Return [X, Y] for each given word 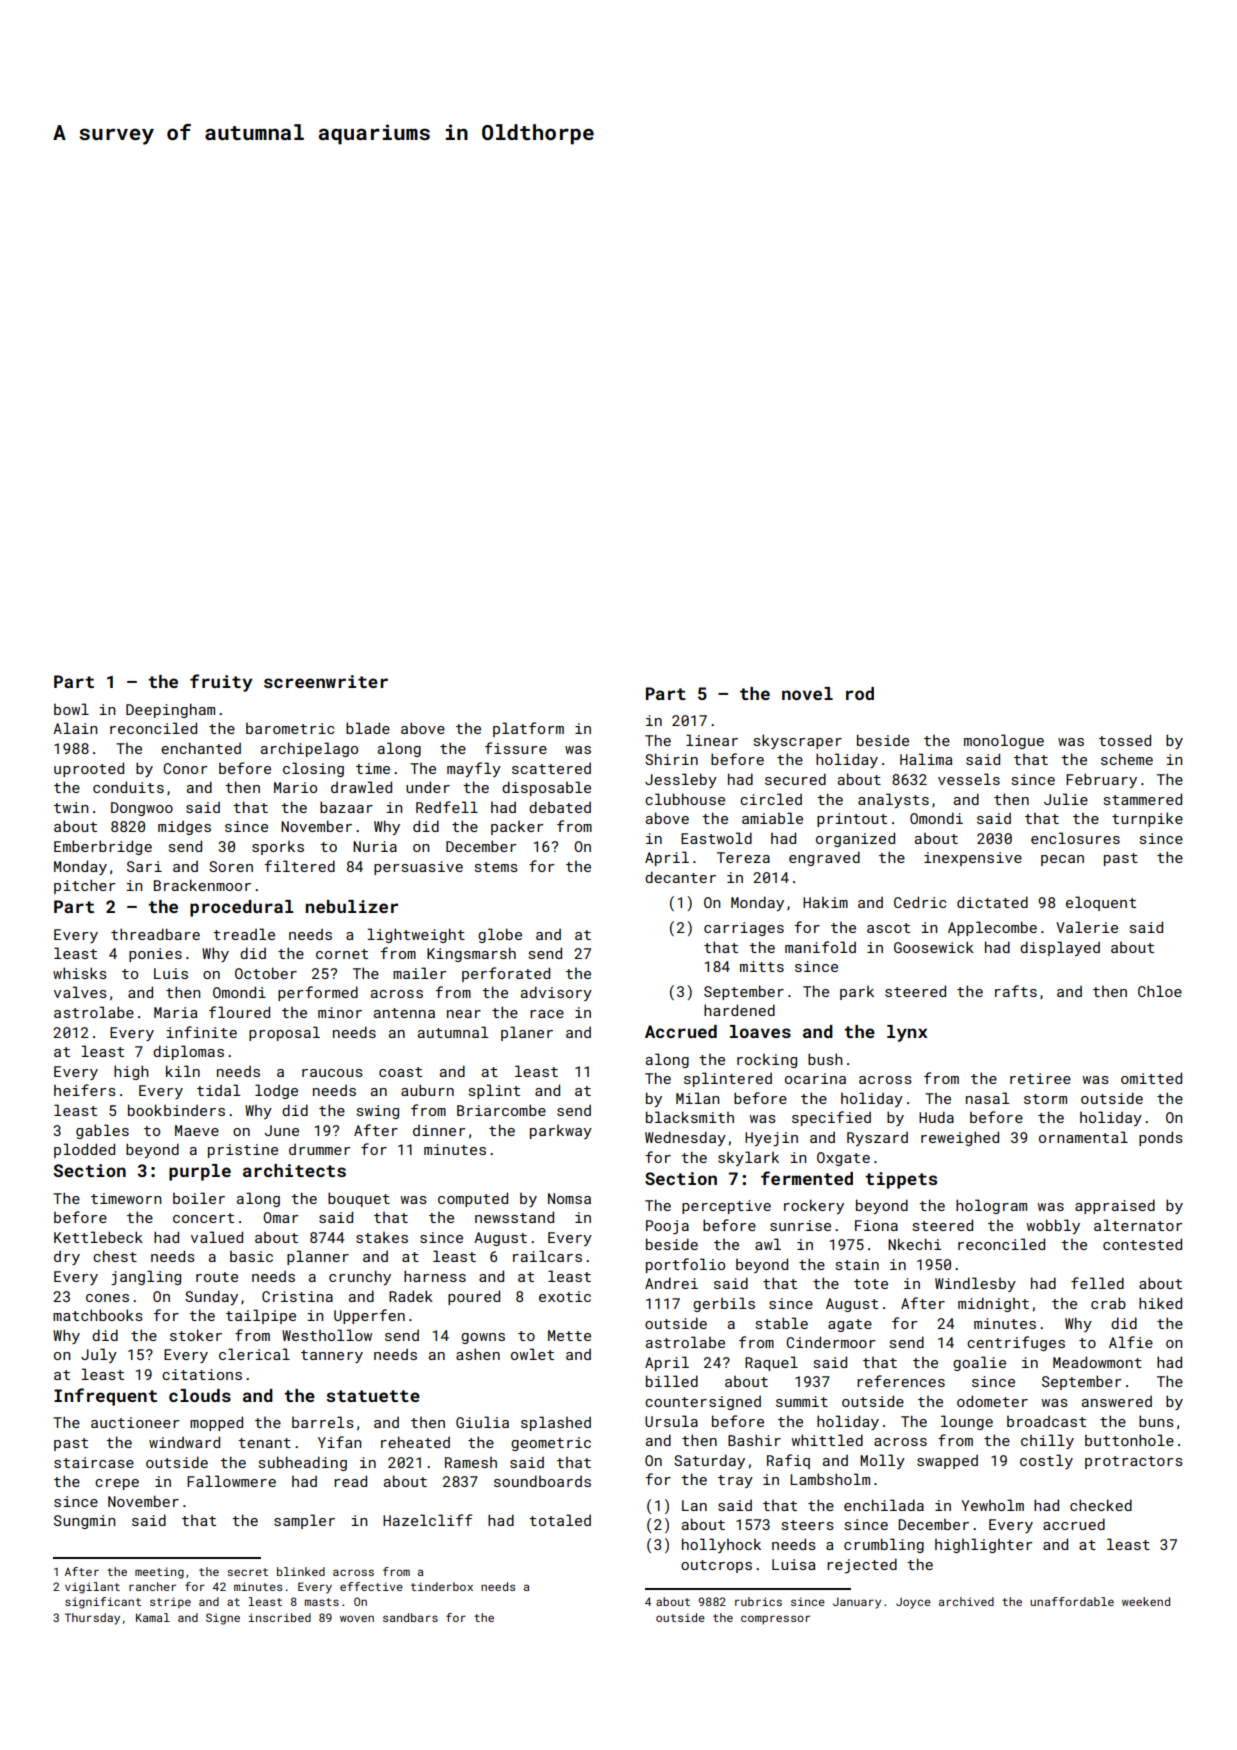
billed [672, 1381]
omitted [1151, 1078]
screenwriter [326, 681]
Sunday [211, 1297]
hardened [739, 1010]
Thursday [92, 1619]
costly [1046, 1461]
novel [807, 693]
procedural [242, 908]
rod [860, 693]
